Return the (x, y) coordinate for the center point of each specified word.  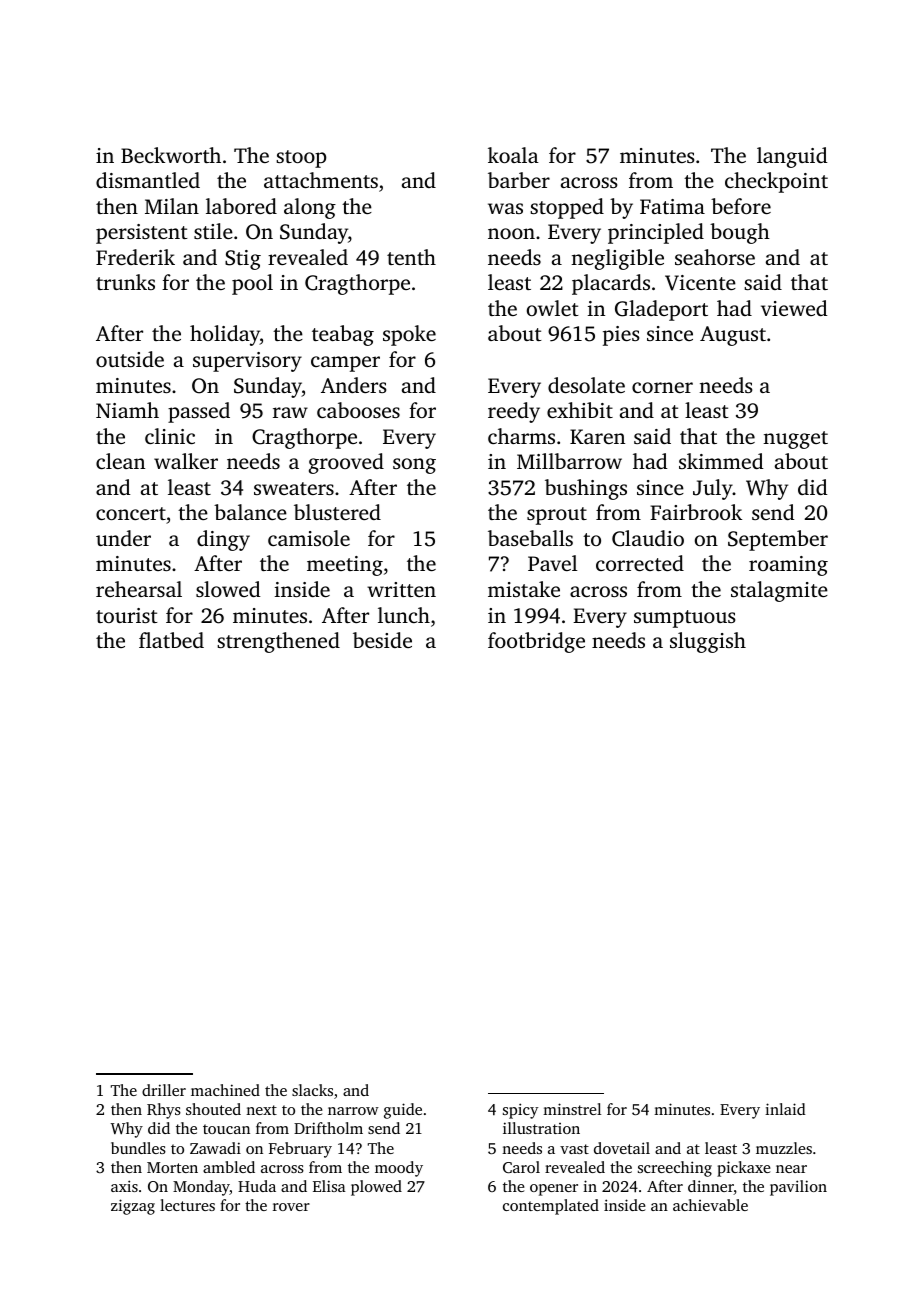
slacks (312, 1090)
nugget (795, 440)
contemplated (551, 1207)
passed (199, 412)
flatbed (171, 640)
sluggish (708, 642)
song (414, 466)
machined (225, 1090)
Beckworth (171, 155)
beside (382, 640)
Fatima (672, 206)
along (310, 208)
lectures (187, 1205)
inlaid (785, 1109)
